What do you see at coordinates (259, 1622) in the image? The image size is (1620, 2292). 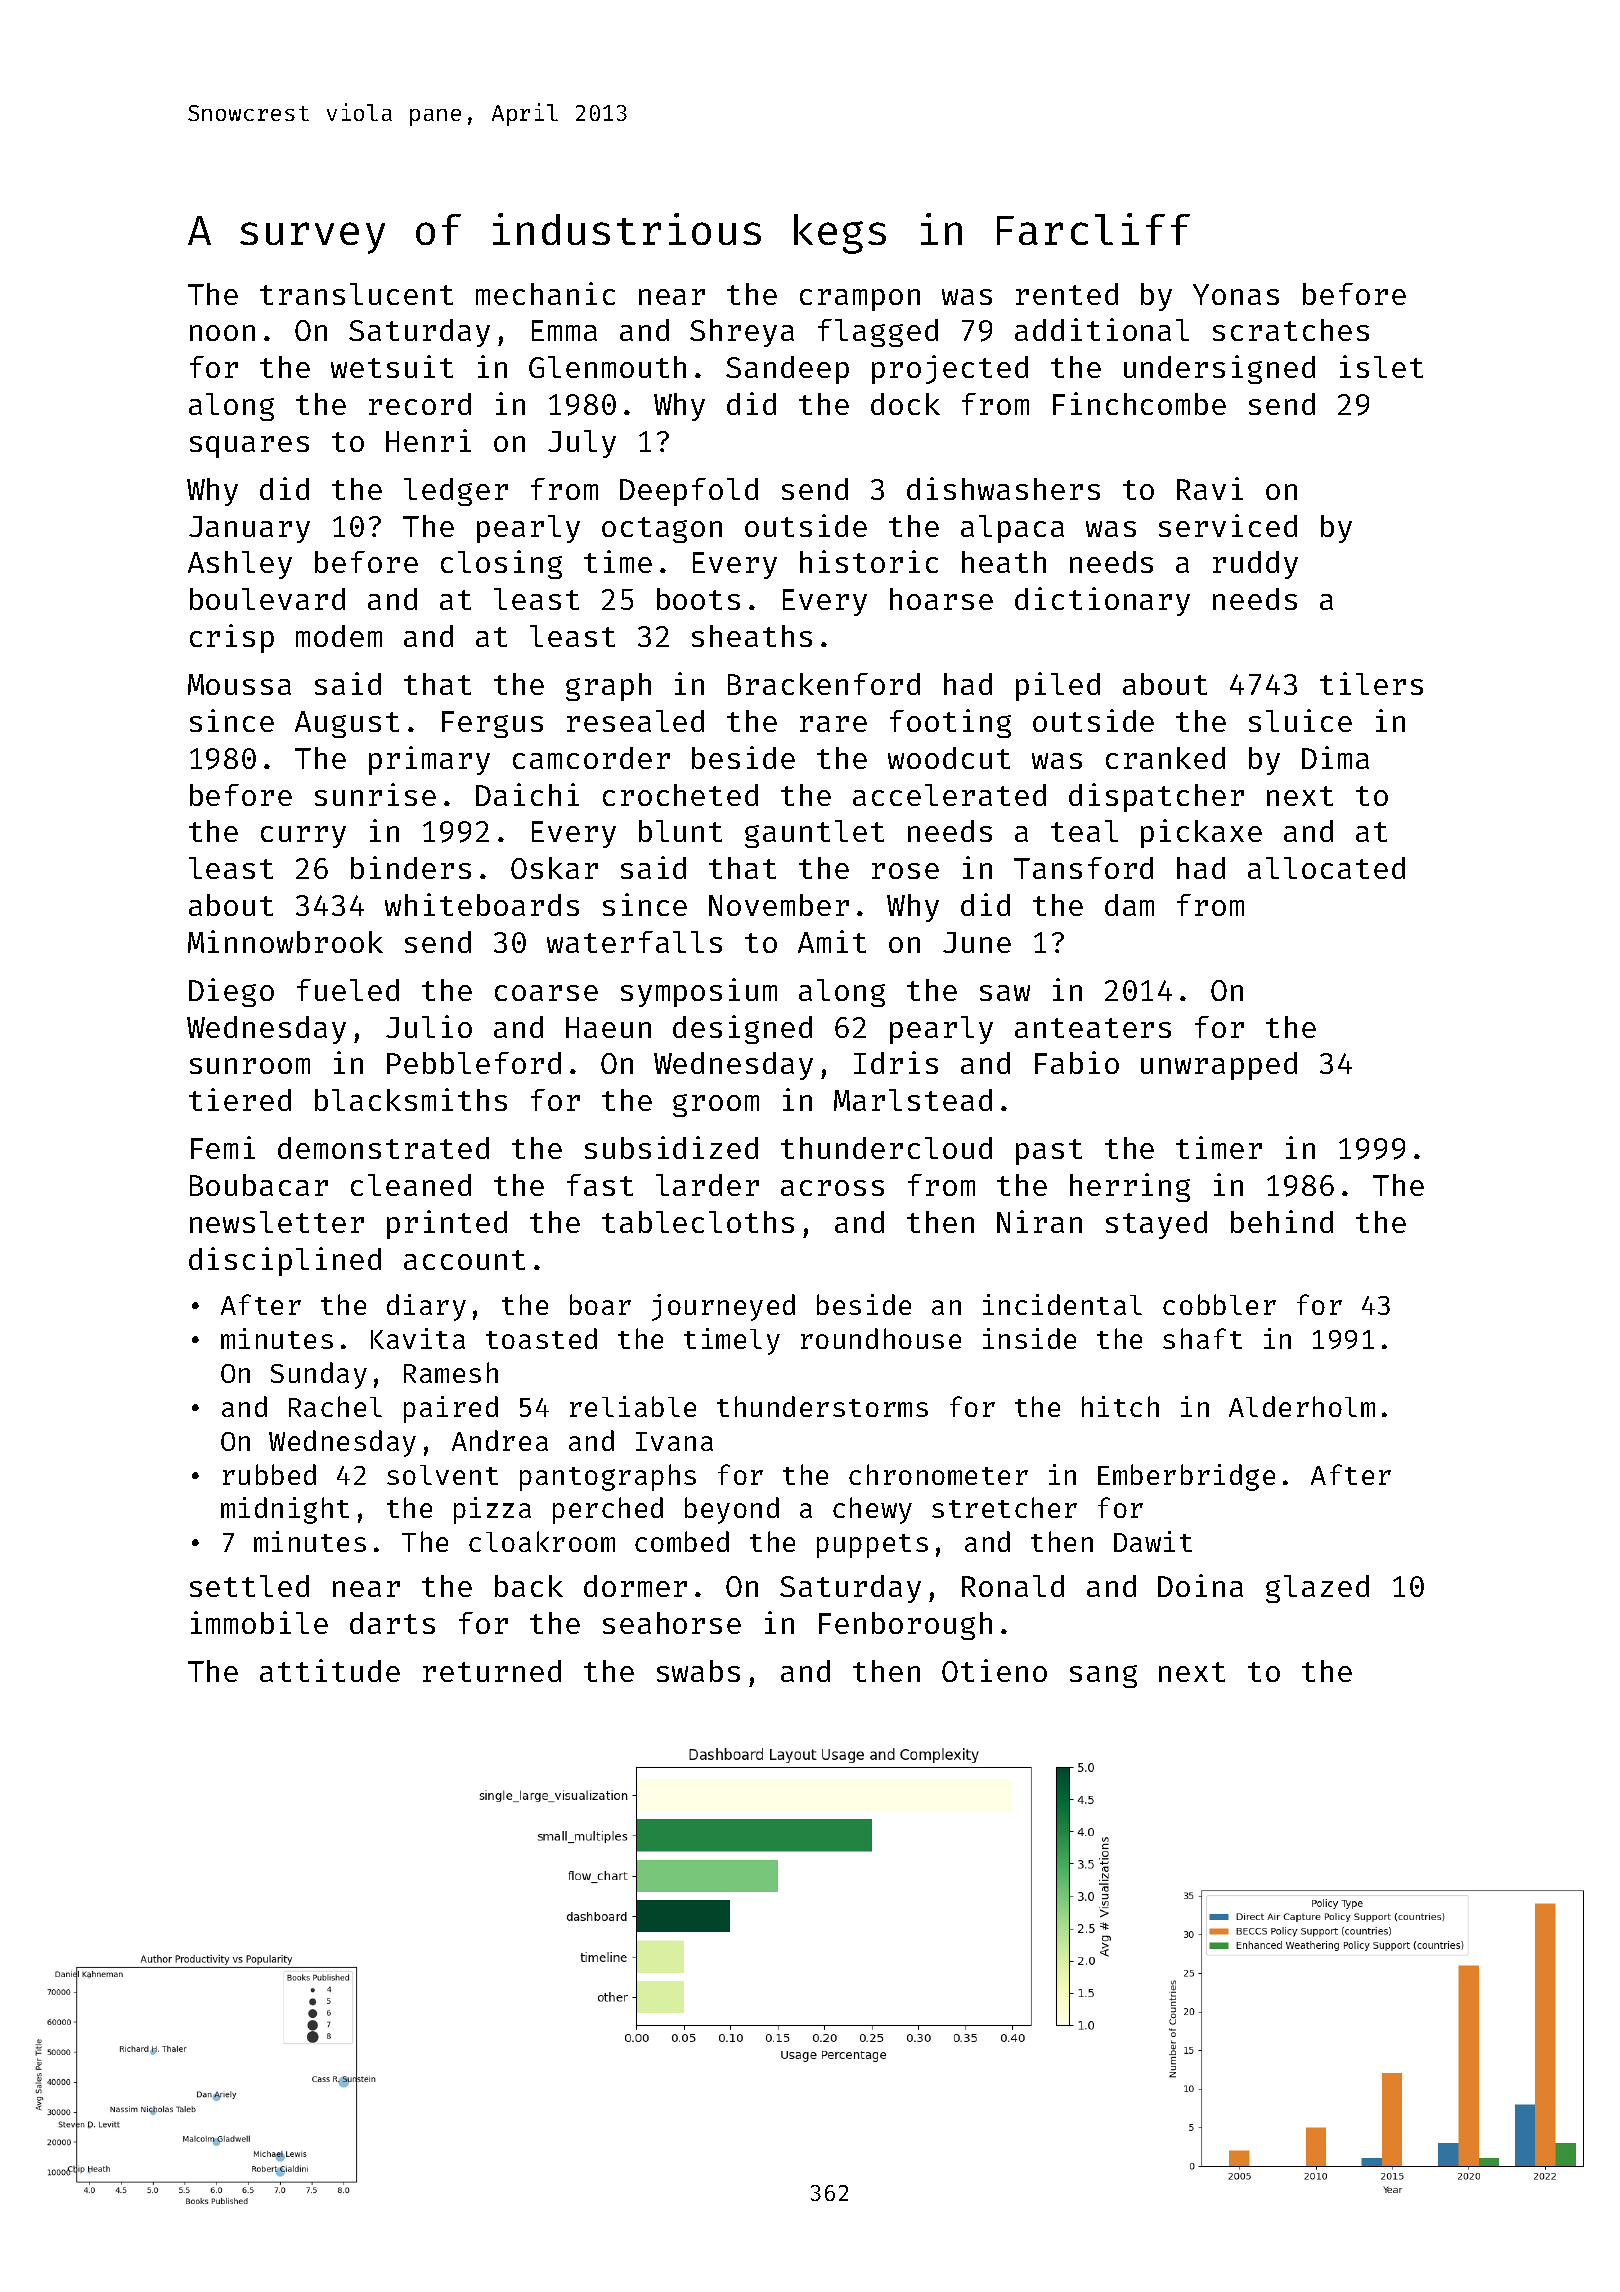 I see `immobile` at bounding box center [259, 1622].
